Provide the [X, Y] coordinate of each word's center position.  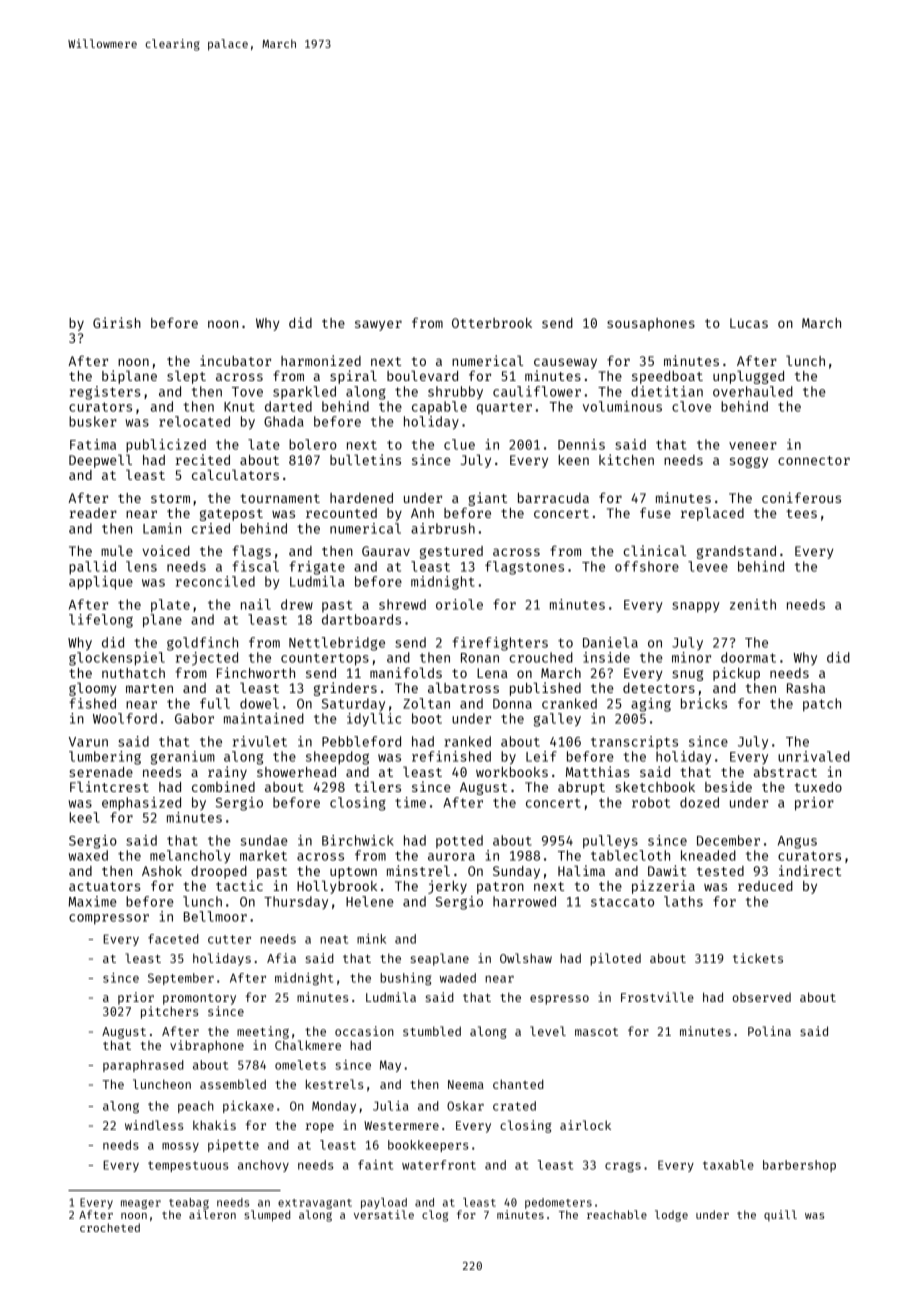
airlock [585, 1125]
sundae [264, 840]
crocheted [110, 1227]
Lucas [749, 323]
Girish [117, 322]
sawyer [378, 325]
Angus [797, 842]
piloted [615, 959]
